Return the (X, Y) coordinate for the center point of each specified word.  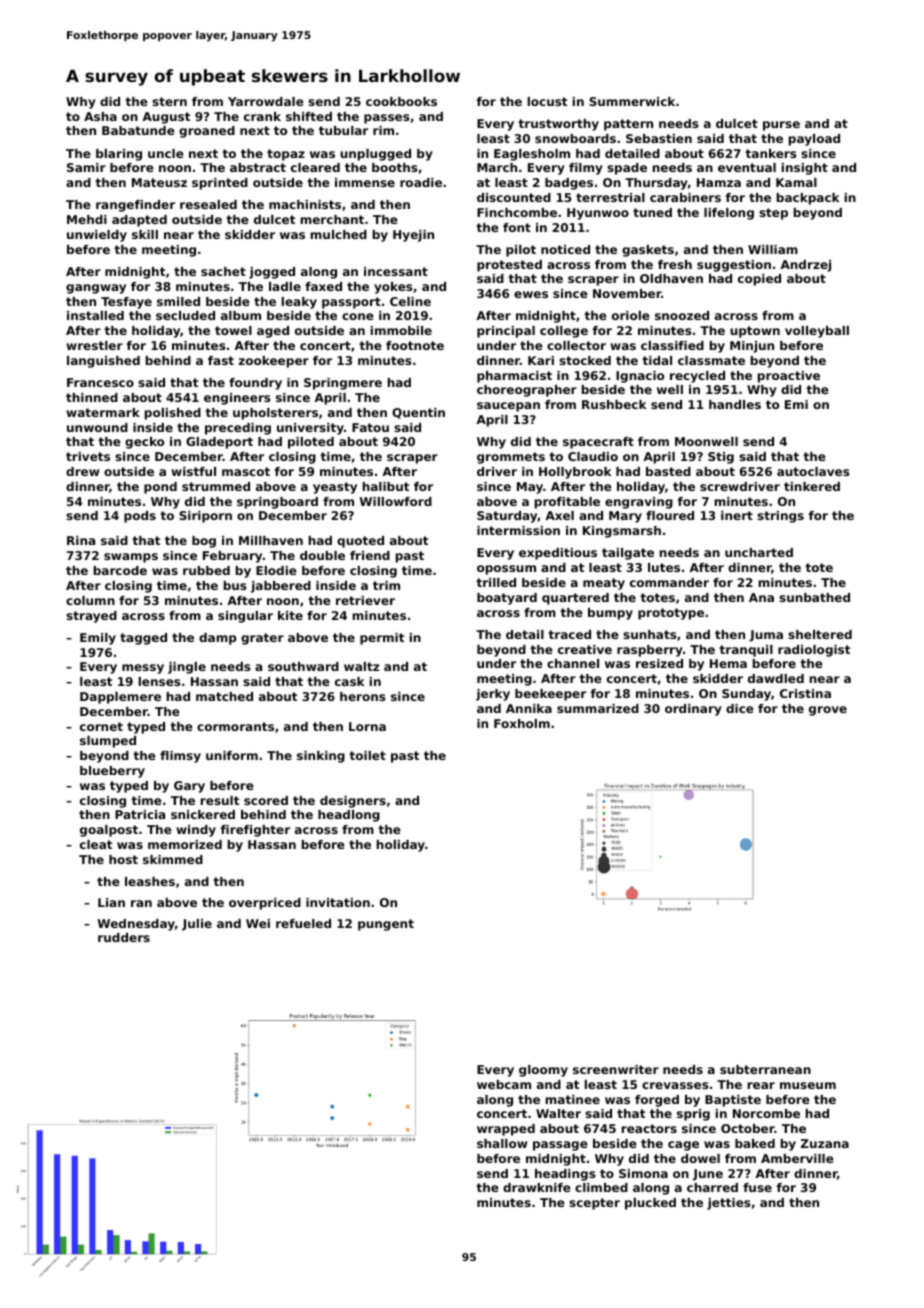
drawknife (537, 1187)
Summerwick (632, 101)
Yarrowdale (266, 101)
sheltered (820, 634)
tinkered (812, 486)
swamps (131, 558)
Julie (197, 925)
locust (547, 101)
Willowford (396, 501)
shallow (502, 1143)
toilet (367, 755)
